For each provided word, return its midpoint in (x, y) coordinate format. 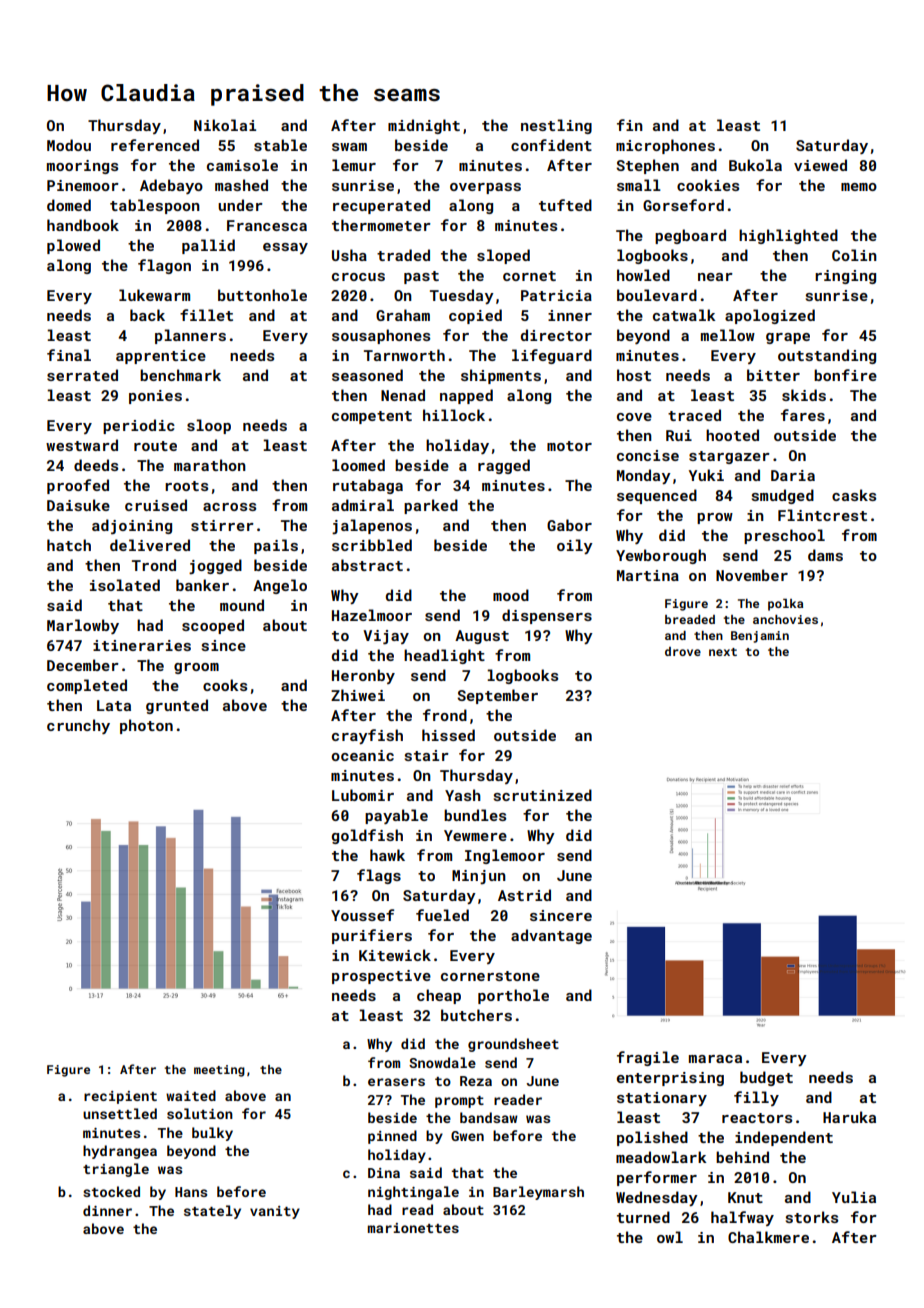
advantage (551, 936)
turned (643, 1217)
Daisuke (78, 505)
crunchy (78, 726)
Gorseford (683, 205)
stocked (111, 1191)
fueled (442, 915)
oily (575, 546)
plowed (73, 246)
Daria (793, 475)
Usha (349, 255)
